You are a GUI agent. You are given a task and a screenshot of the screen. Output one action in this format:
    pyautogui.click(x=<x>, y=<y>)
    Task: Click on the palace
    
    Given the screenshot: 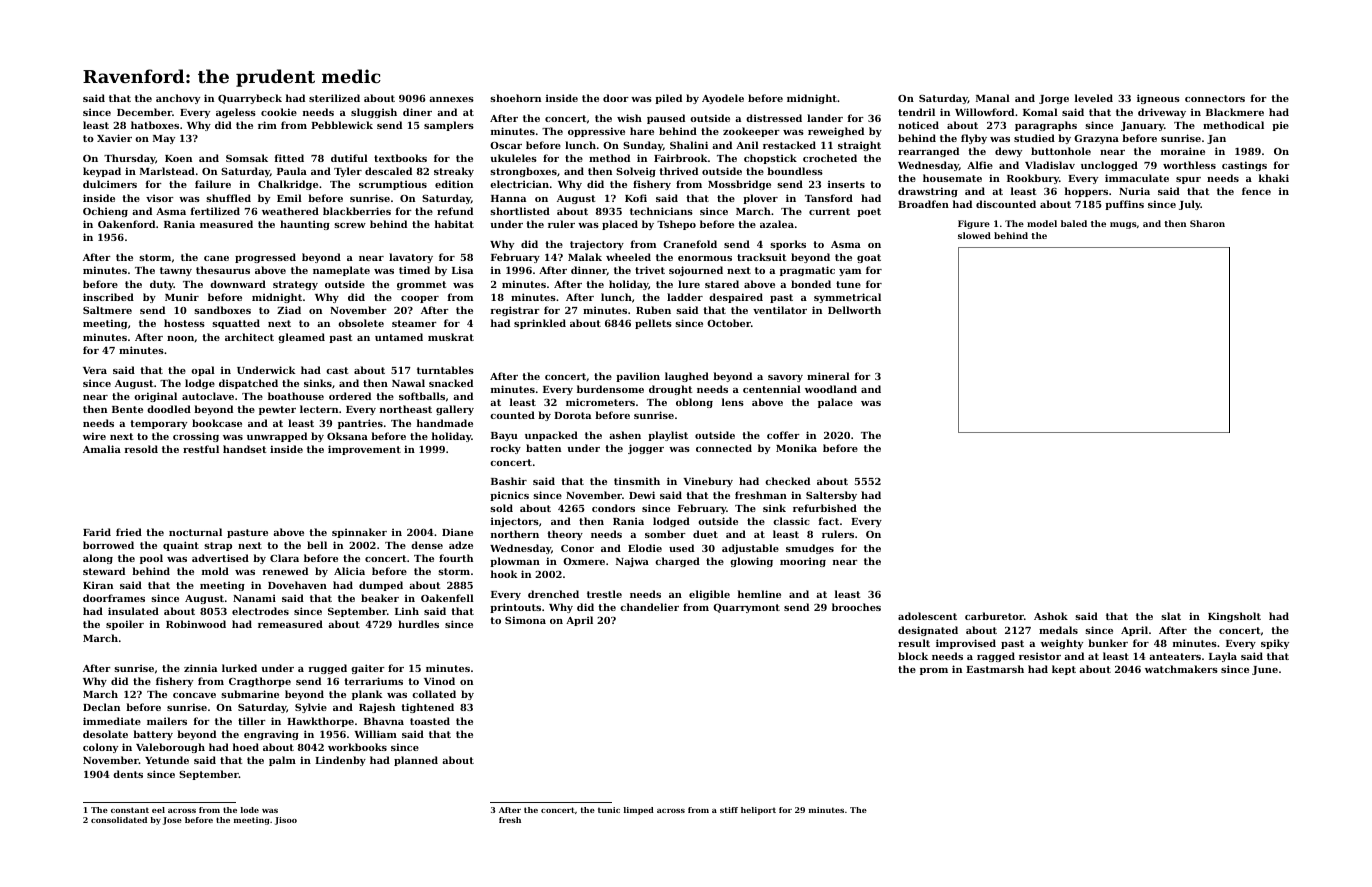 What is the action you would take?
    pyautogui.click(x=835, y=403)
